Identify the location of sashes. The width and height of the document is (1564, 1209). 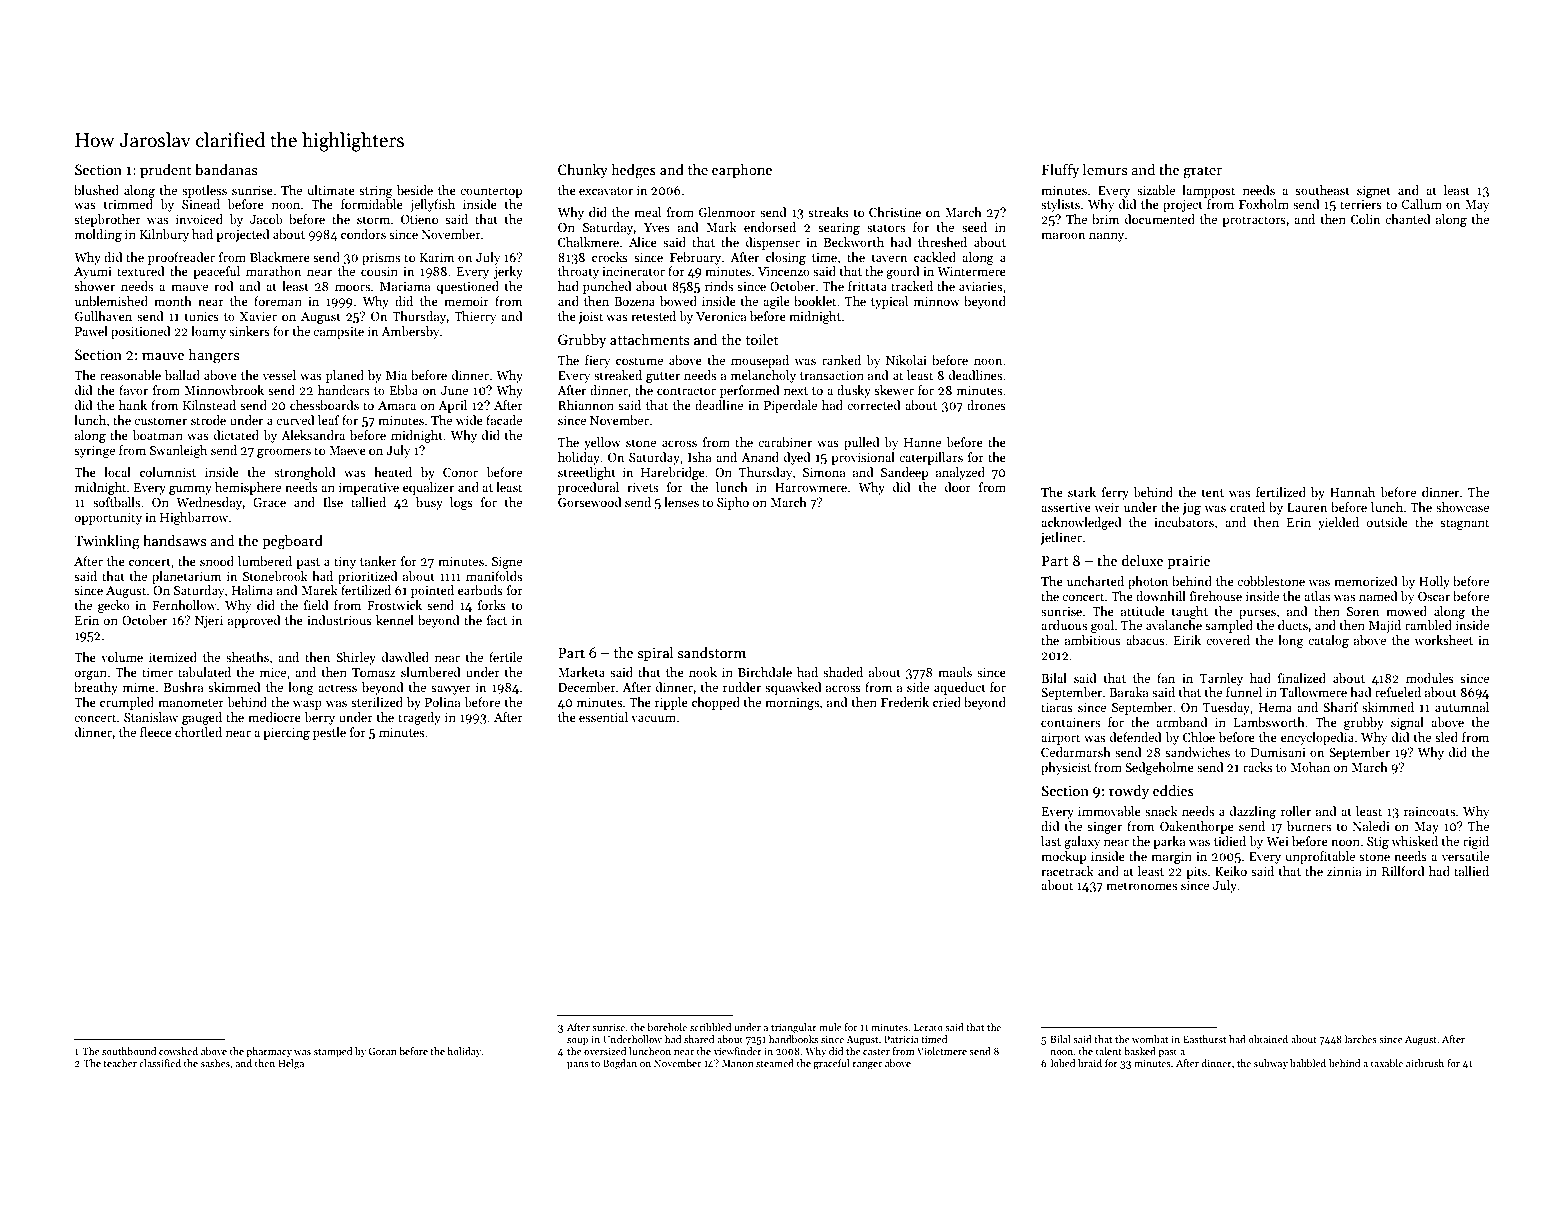
(215, 1063).
